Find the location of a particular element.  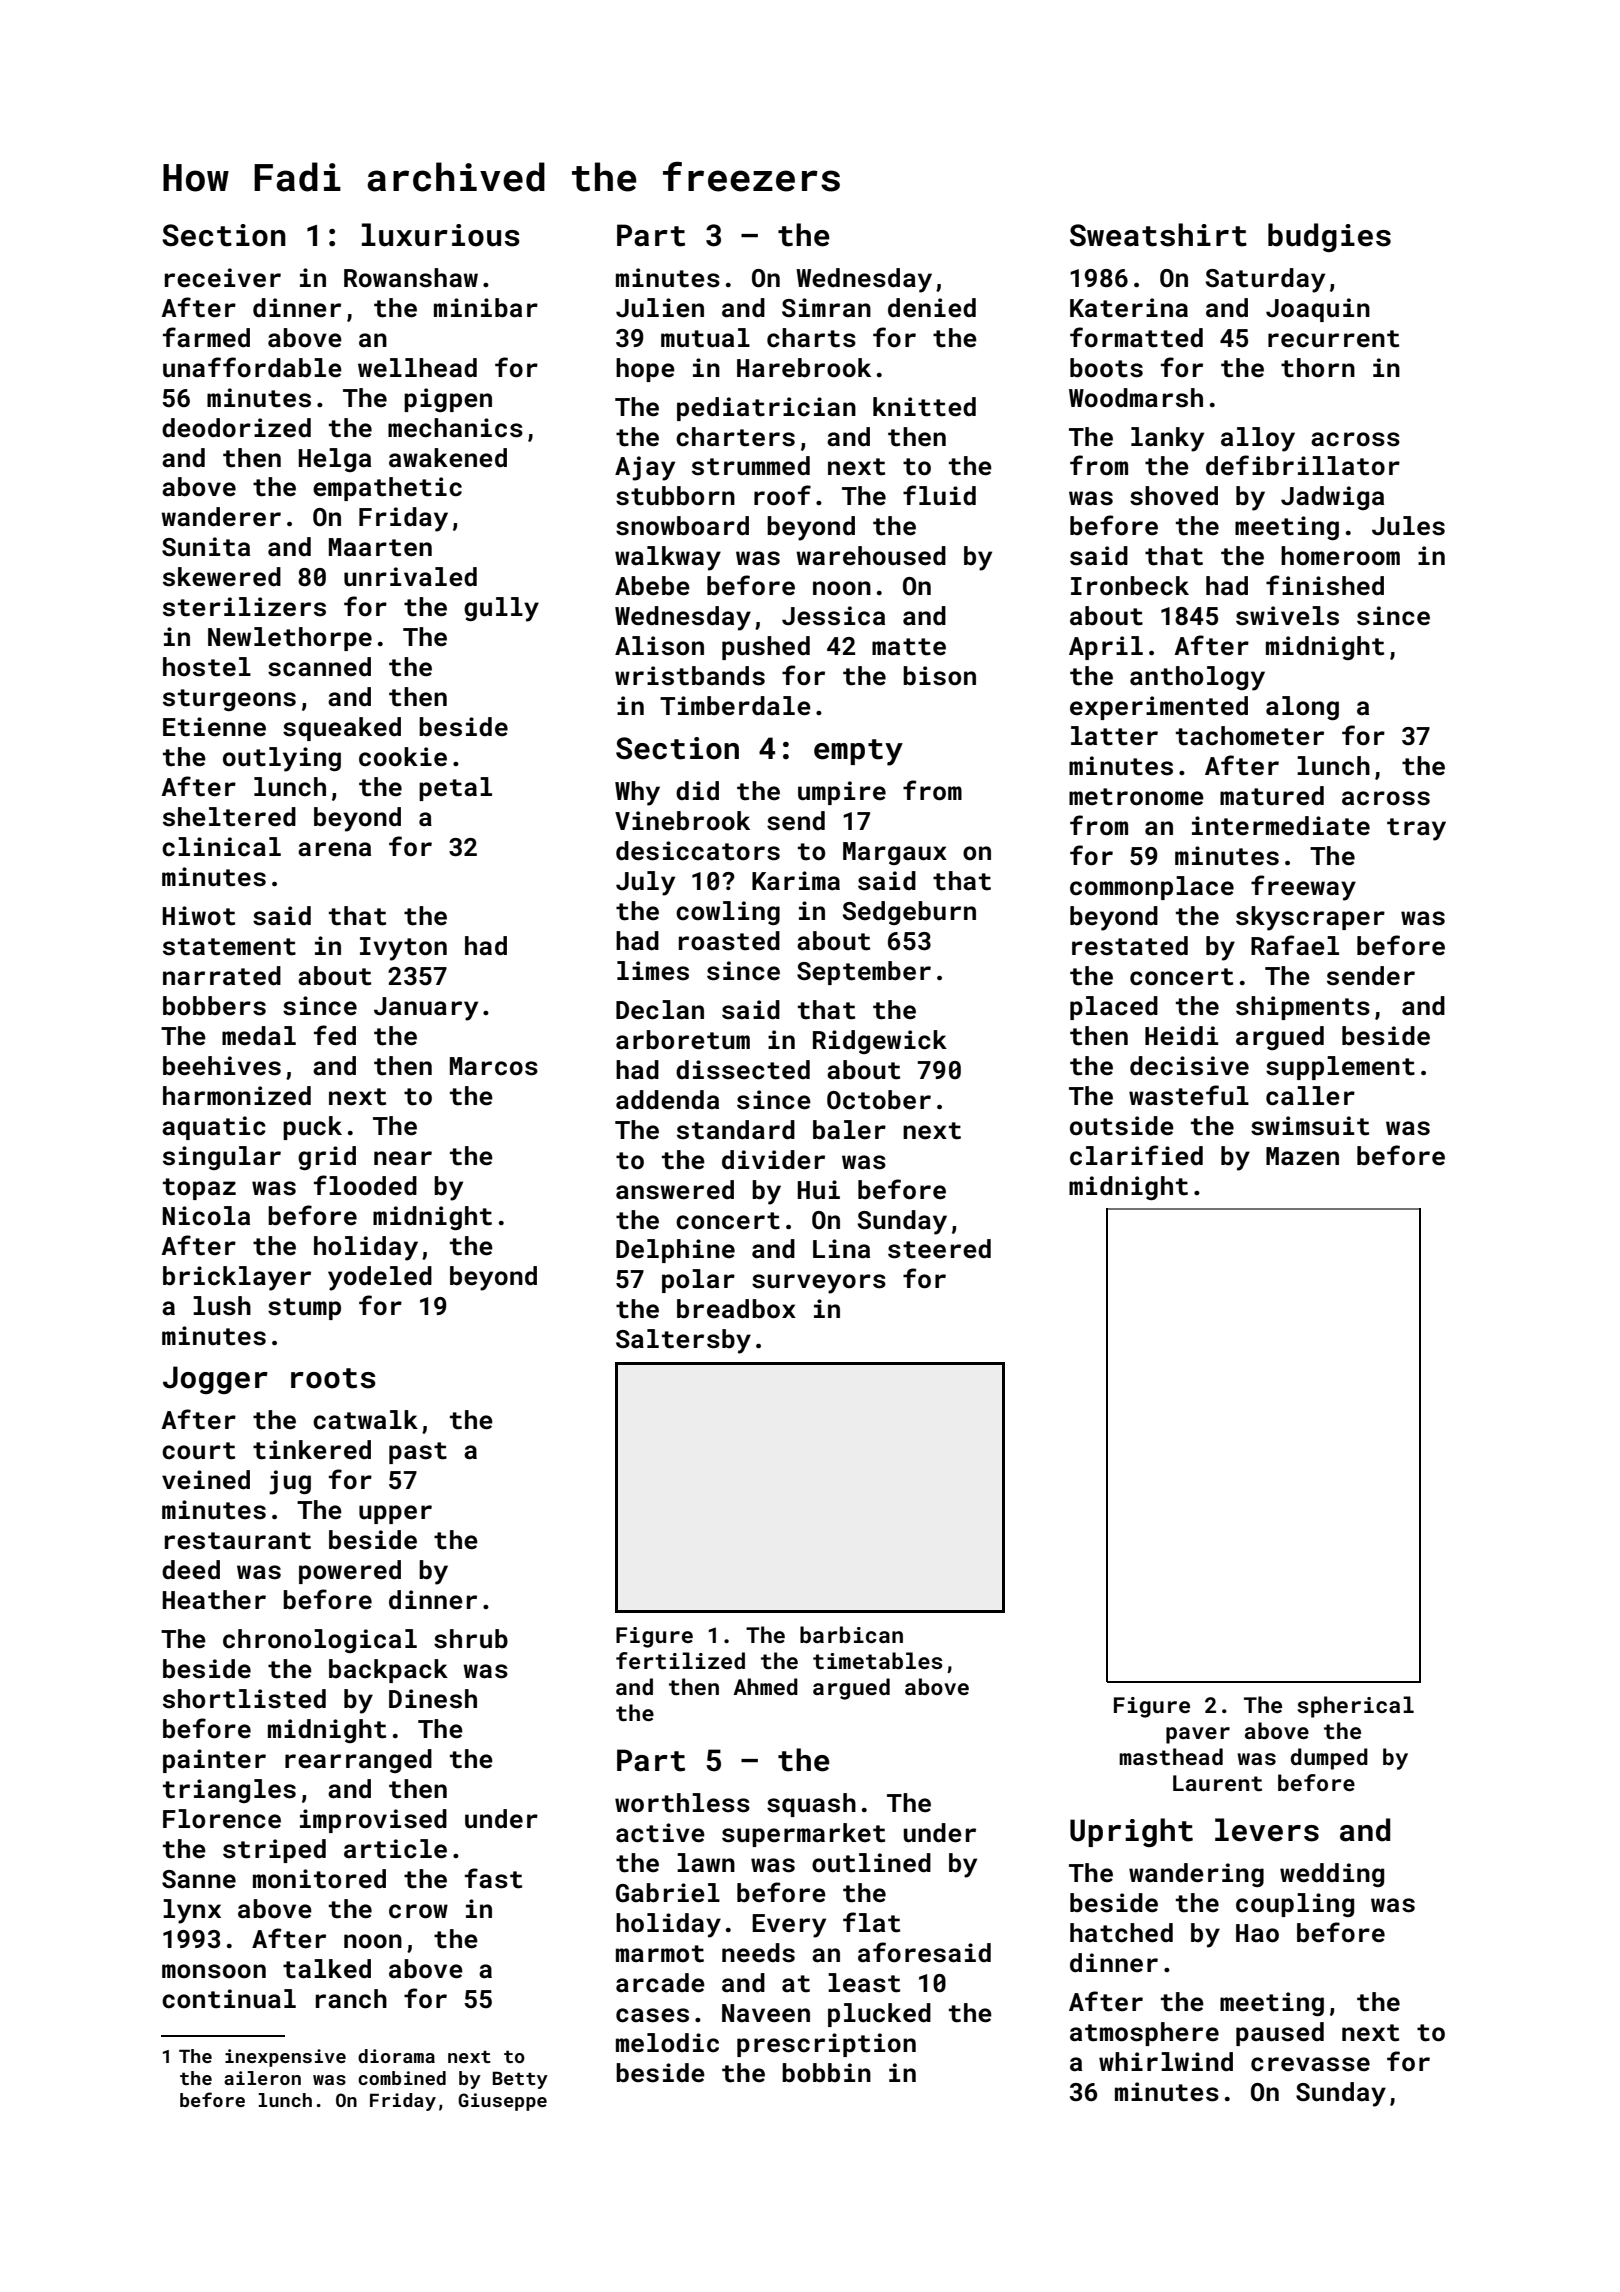

flooded is located at coordinates (365, 1185).
